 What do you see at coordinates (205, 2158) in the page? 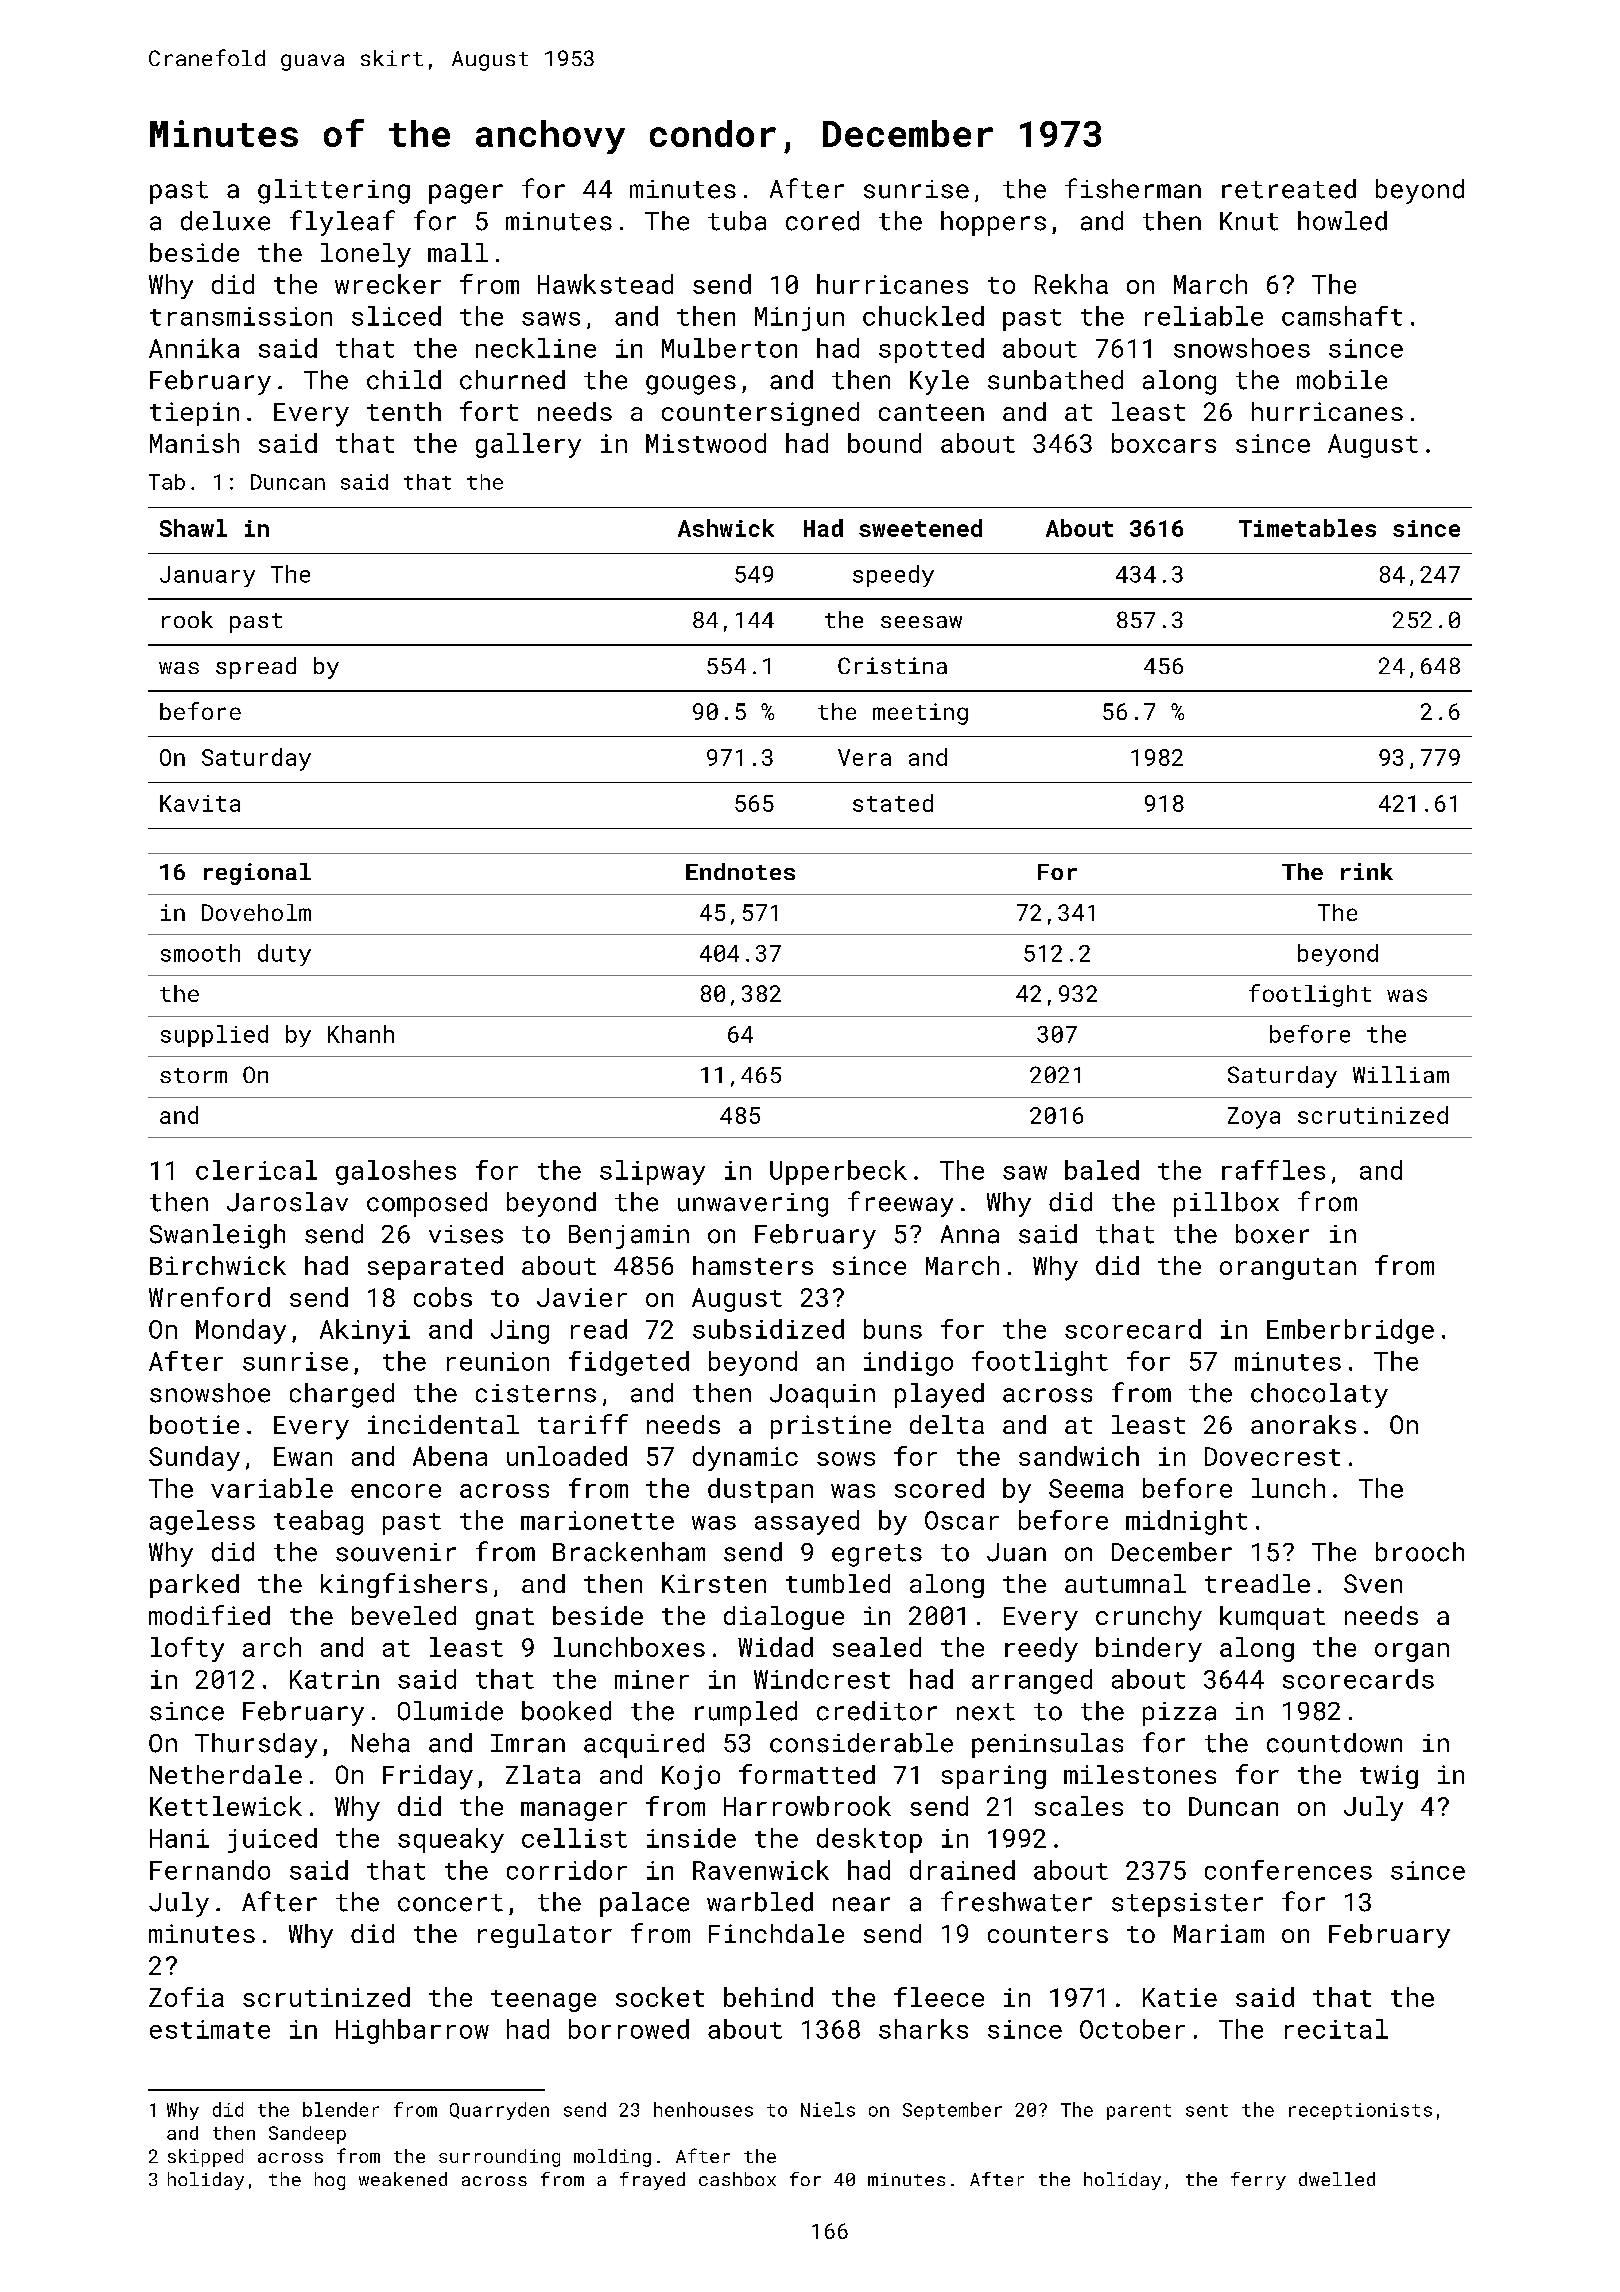
I see `skipped` at bounding box center [205, 2158].
